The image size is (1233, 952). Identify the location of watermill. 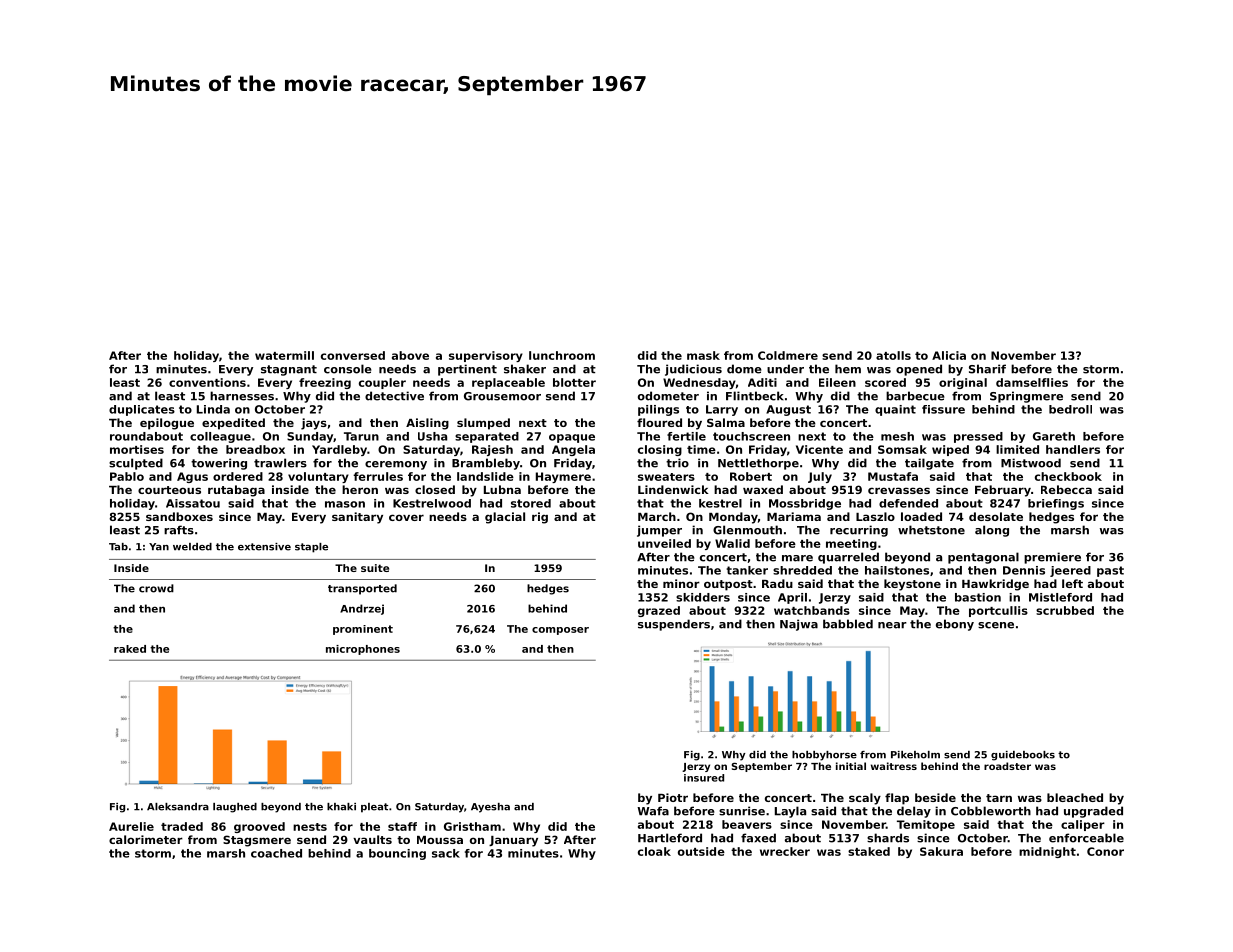
(284, 355).
